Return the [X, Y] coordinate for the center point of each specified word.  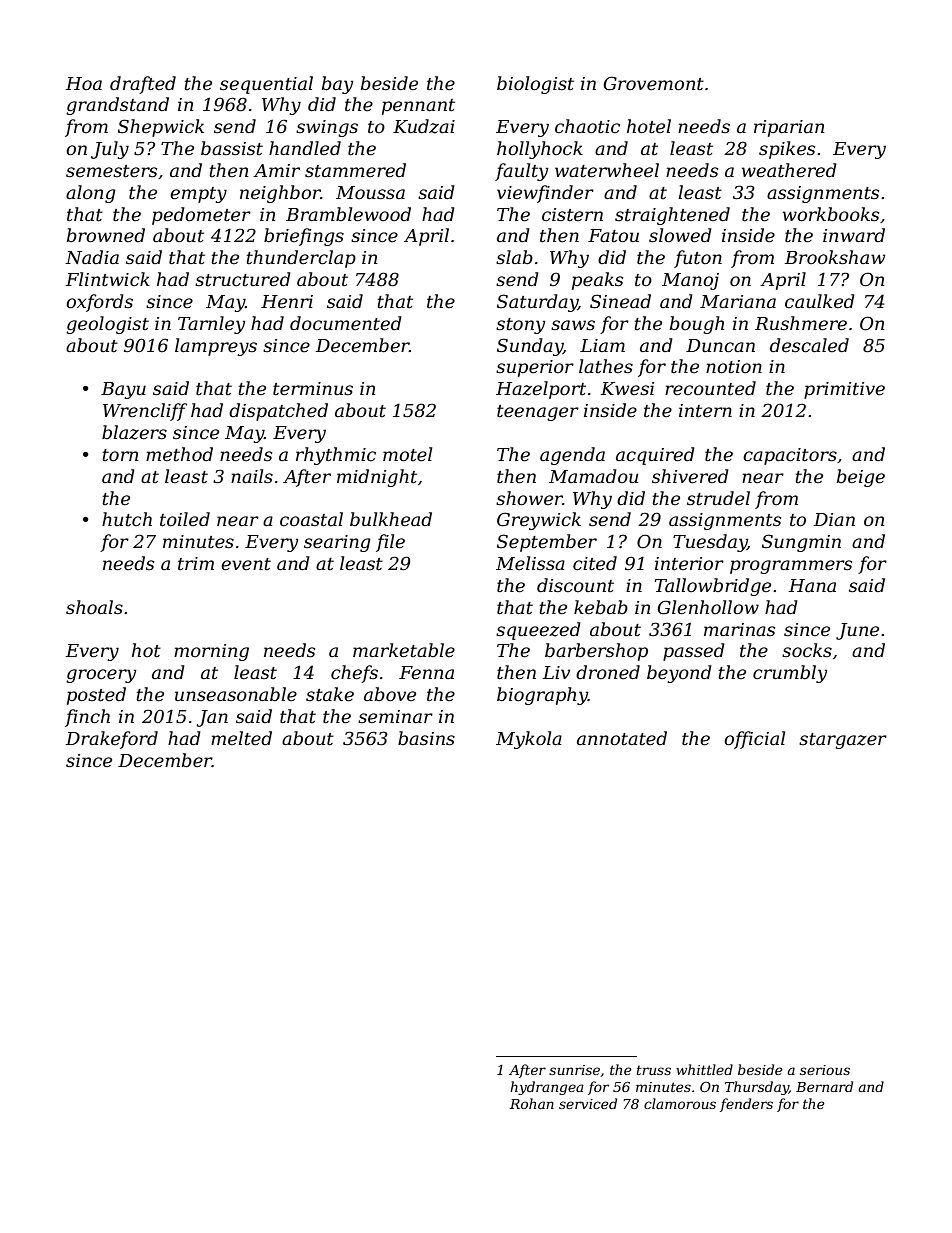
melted [241, 738]
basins [426, 738]
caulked [820, 301]
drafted [143, 85]
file [390, 543]
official [754, 740]
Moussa [370, 193]
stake [330, 694]
